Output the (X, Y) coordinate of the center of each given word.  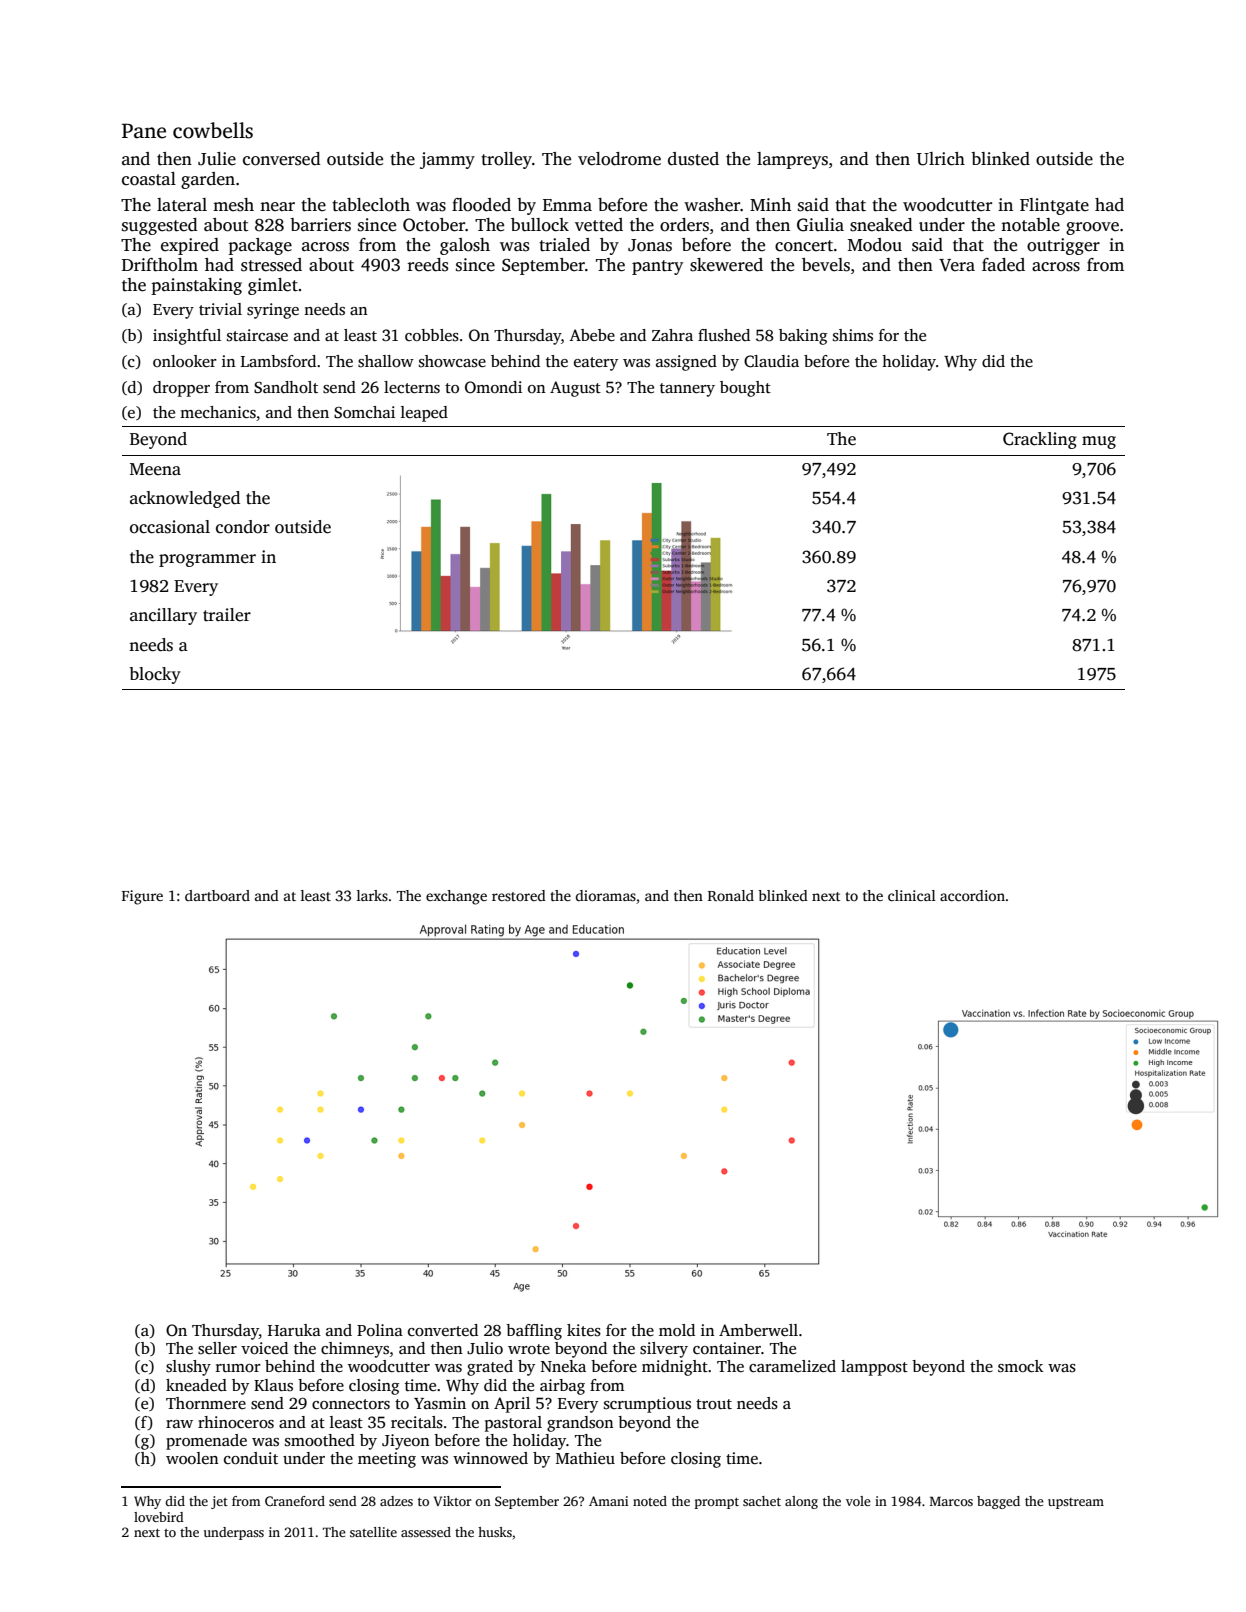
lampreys (792, 160)
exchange (456, 897)
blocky (155, 675)
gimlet (273, 286)
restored (519, 895)
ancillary (163, 616)
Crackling (1040, 440)
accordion (972, 895)
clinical (912, 895)
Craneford (295, 1501)
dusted (693, 159)
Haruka (294, 1330)
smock (1020, 1366)
